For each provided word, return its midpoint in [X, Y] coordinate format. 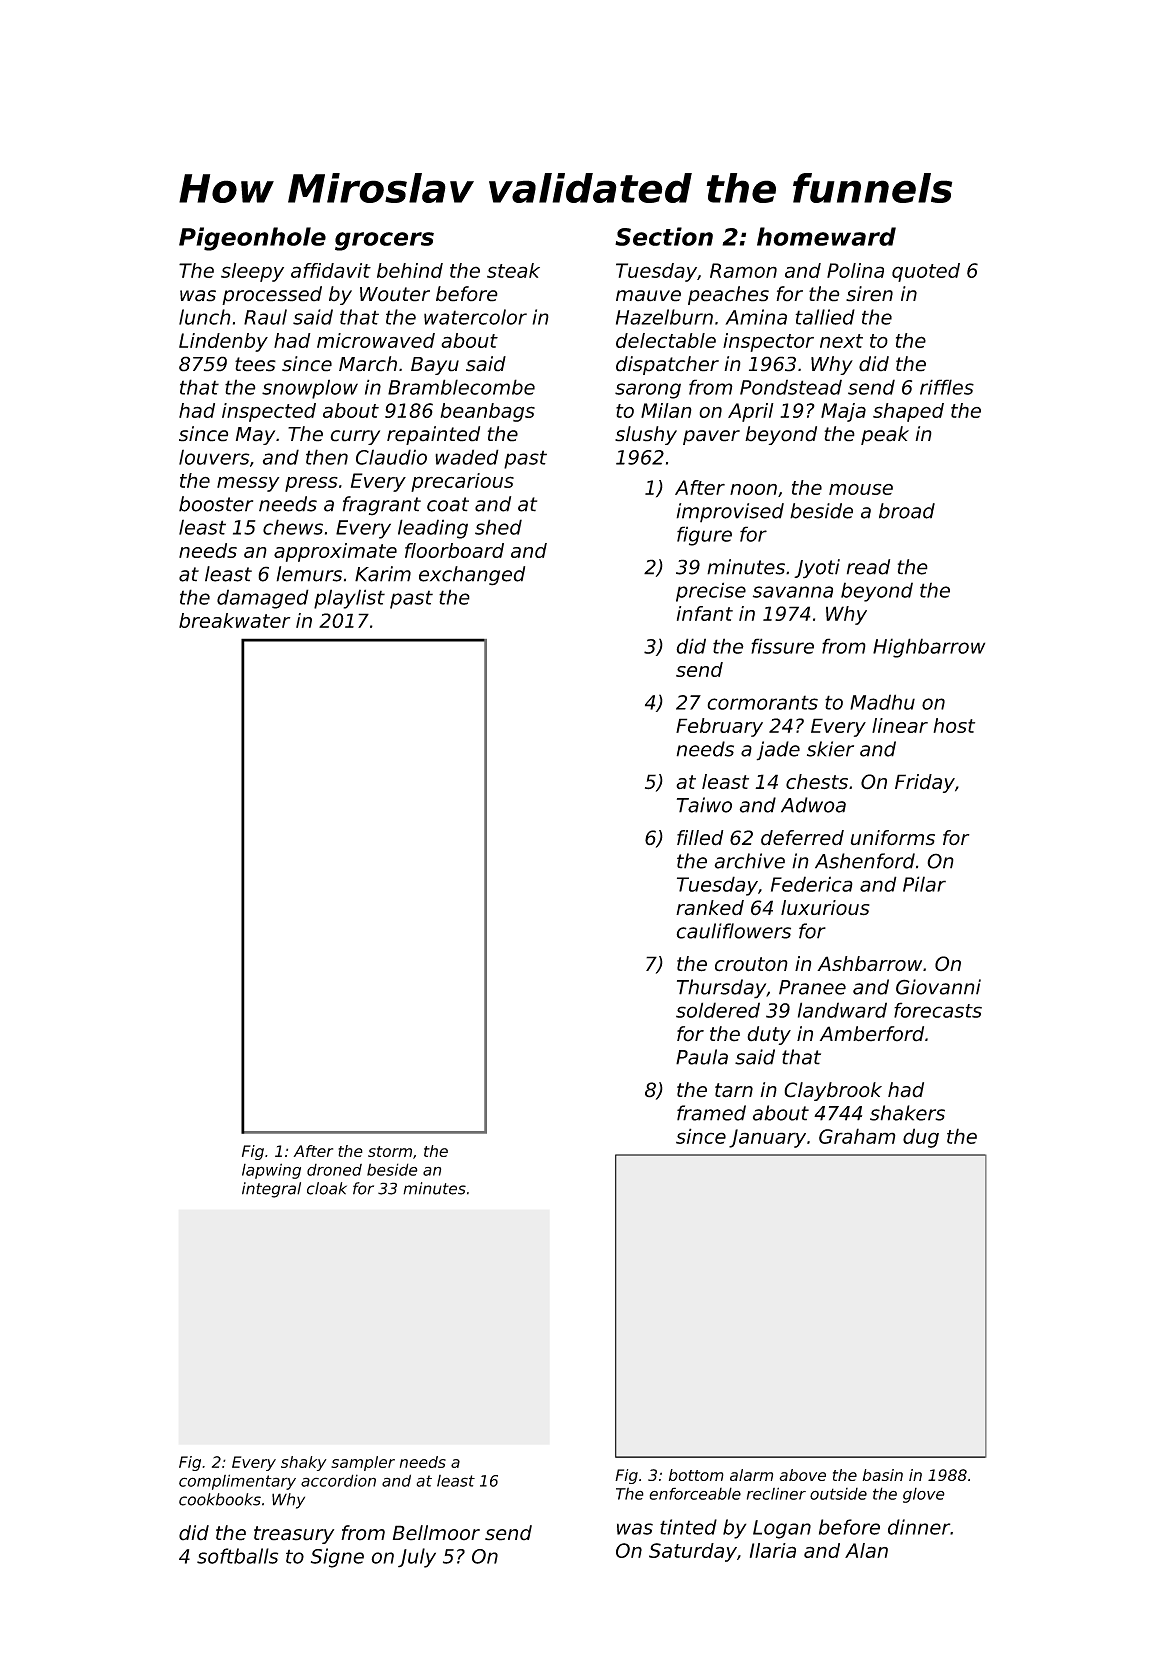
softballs [237, 1556]
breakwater [235, 620]
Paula [702, 1057]
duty [769, 1035]
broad [907, 511]
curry [355, 437]
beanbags [487, 412]
